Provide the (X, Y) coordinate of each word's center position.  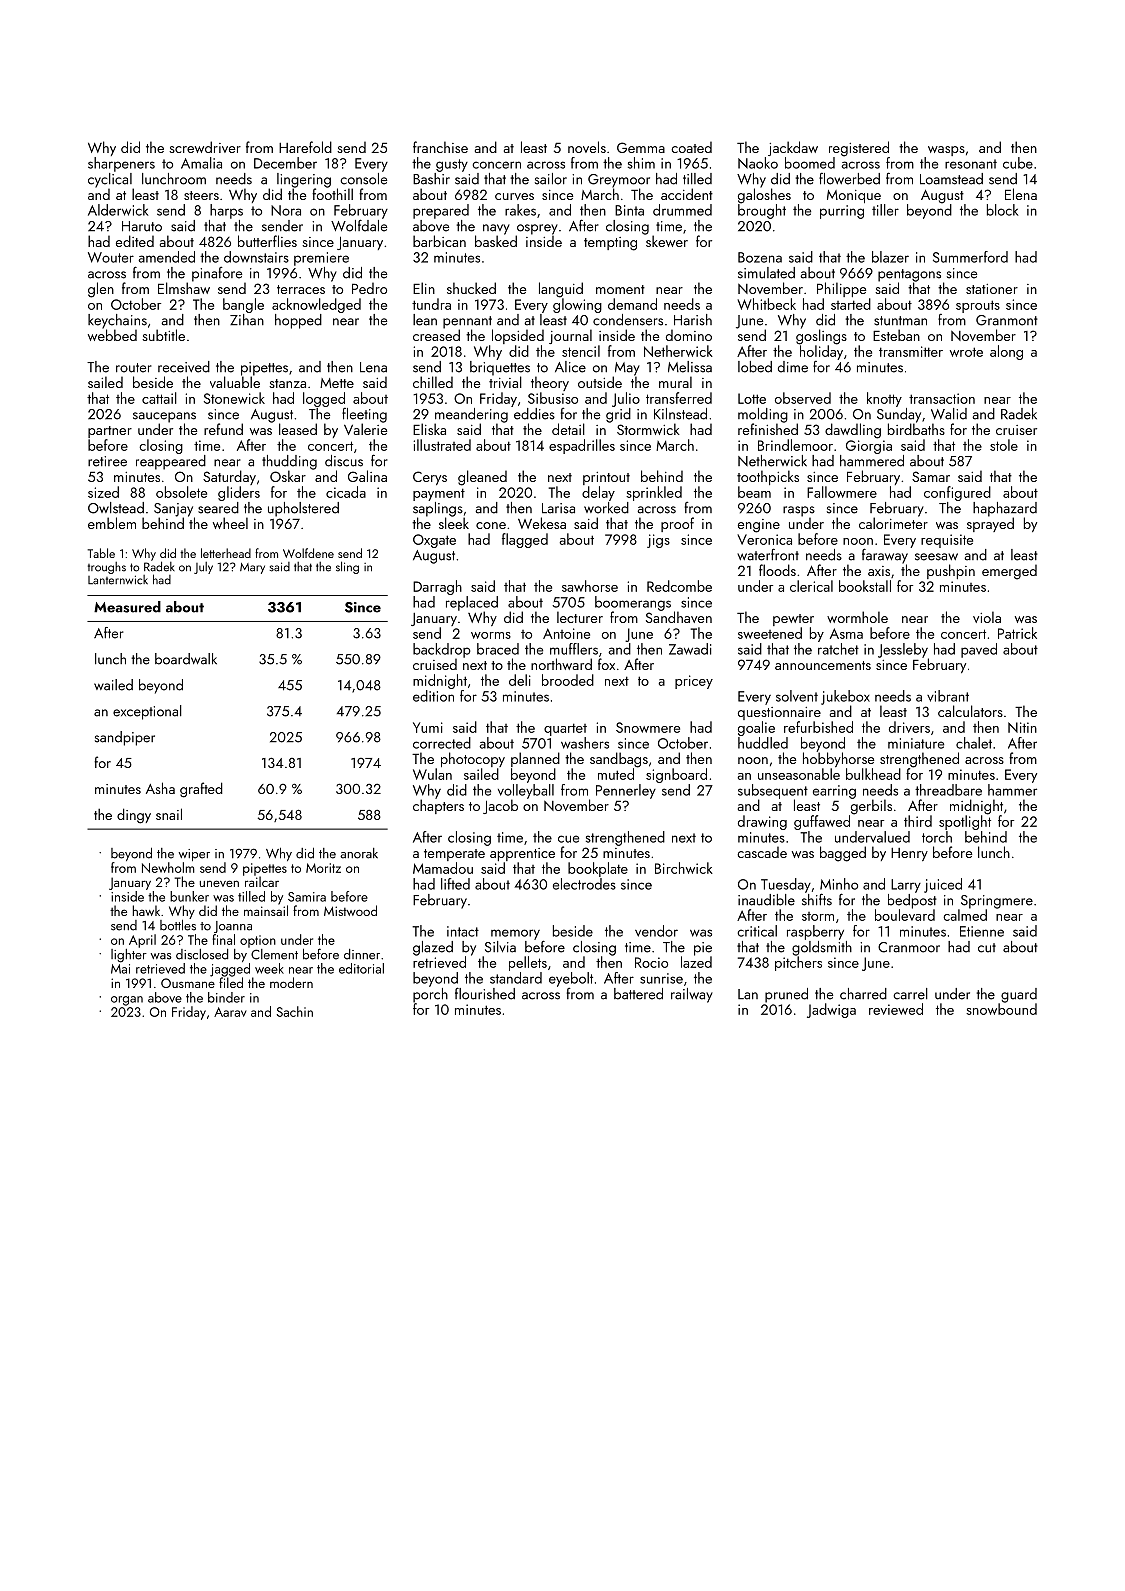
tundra (431, 304)
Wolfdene (308, 553)
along (1006, 352)
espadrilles (582, 446)
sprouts (978, 306)
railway (692, 995)
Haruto (142, 226)
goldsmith (822, 948)
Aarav (230, 1012)
